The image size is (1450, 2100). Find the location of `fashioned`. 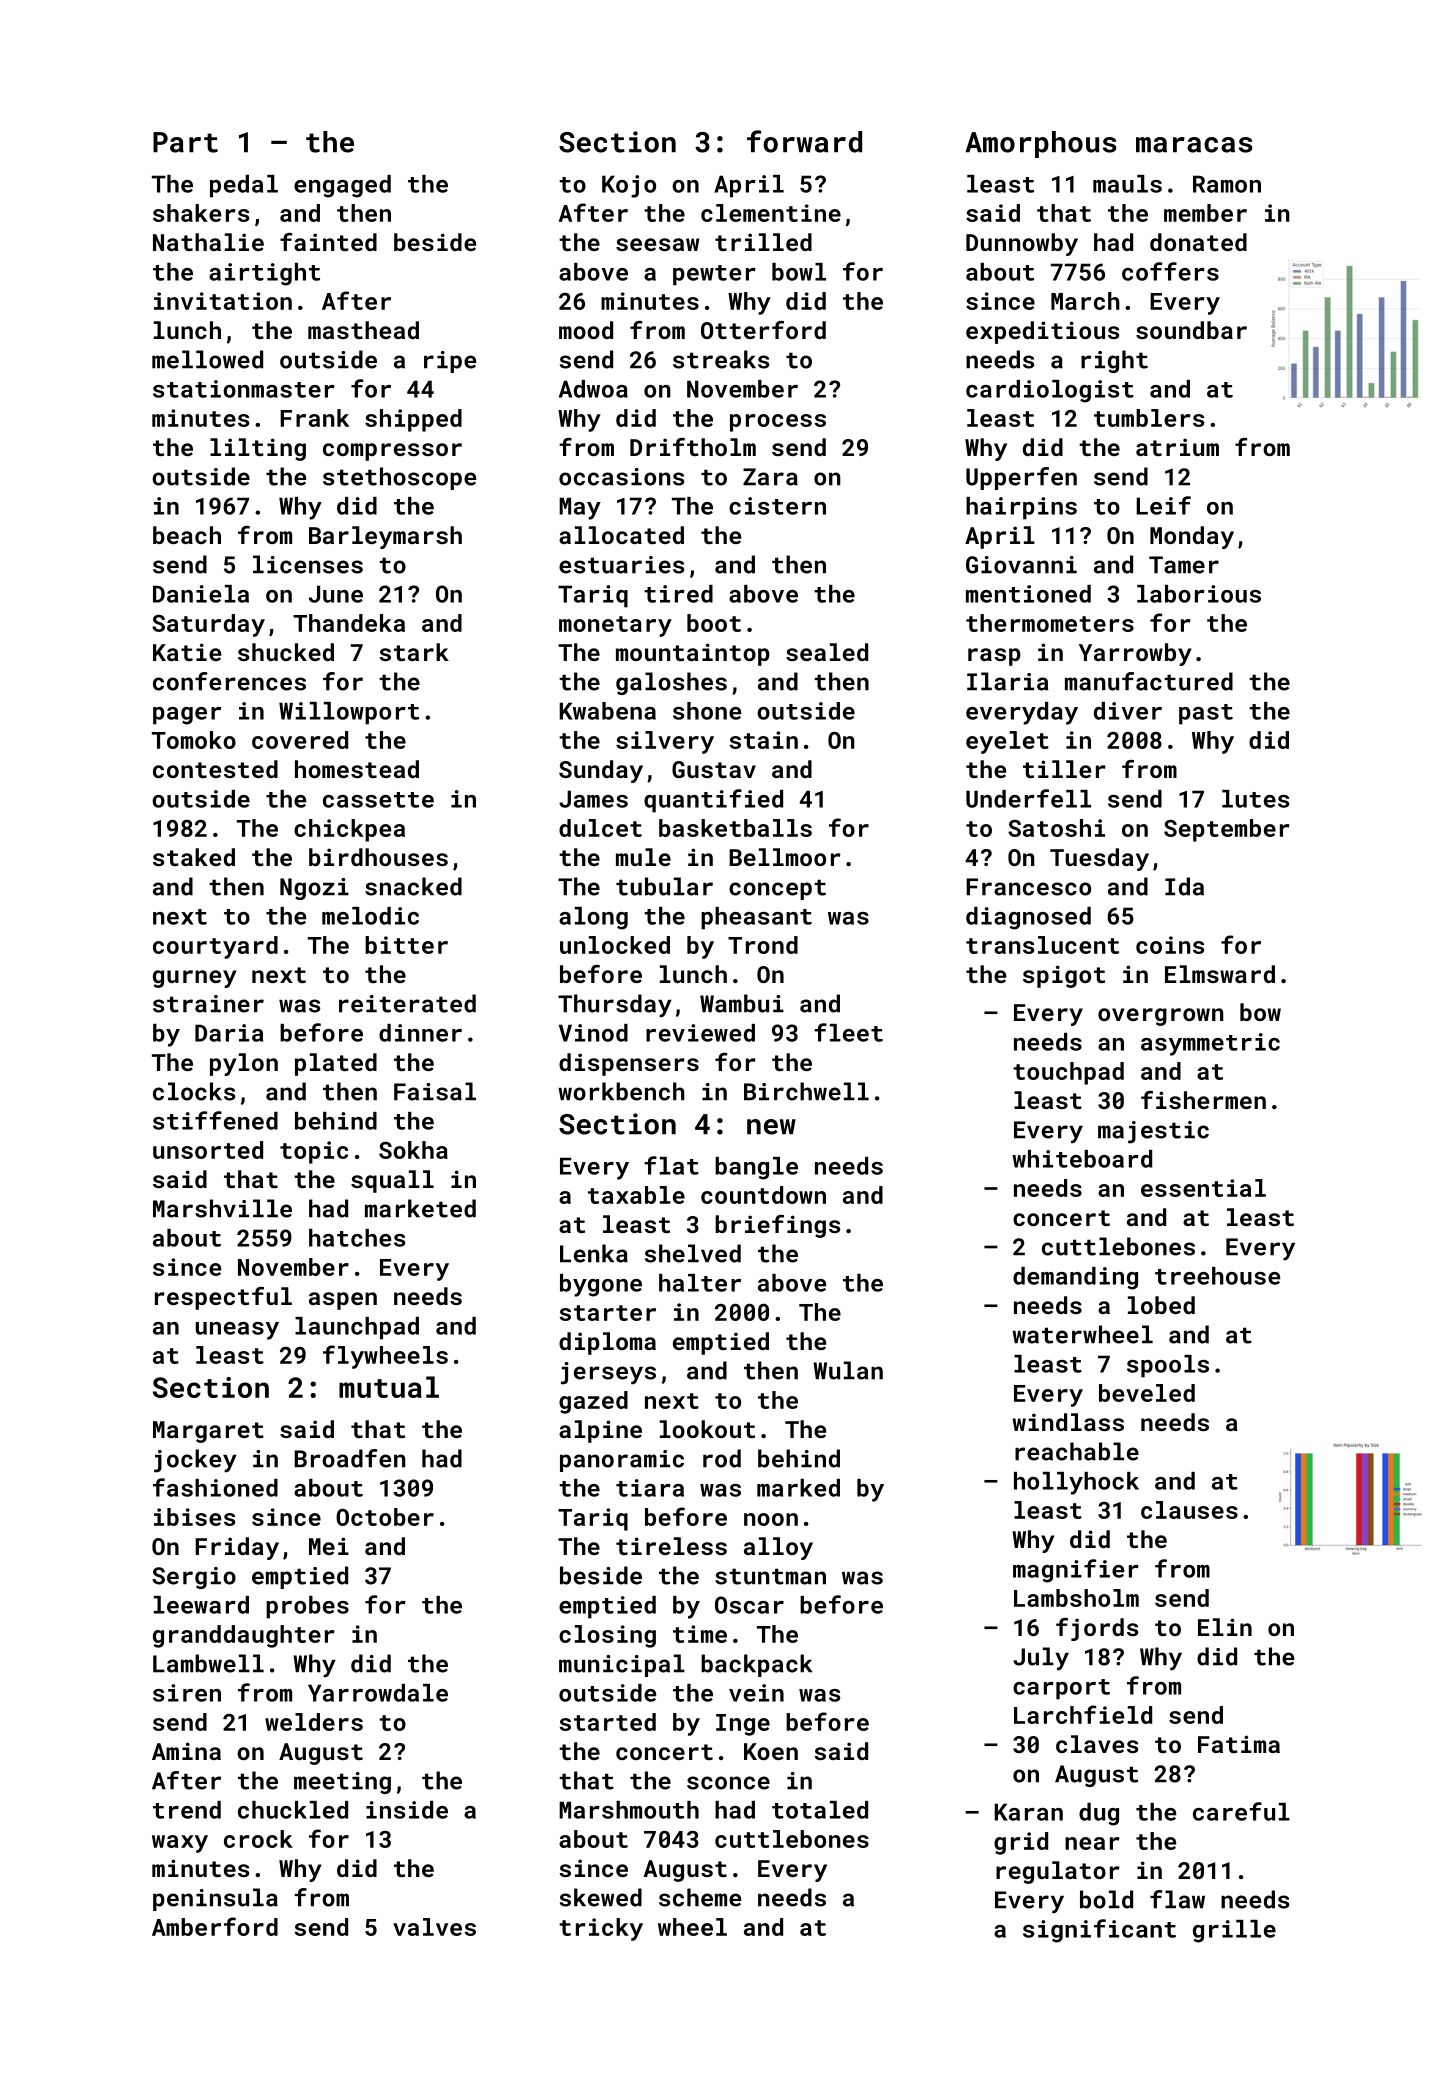

fashioned is located at coordinates (215, 1487).
